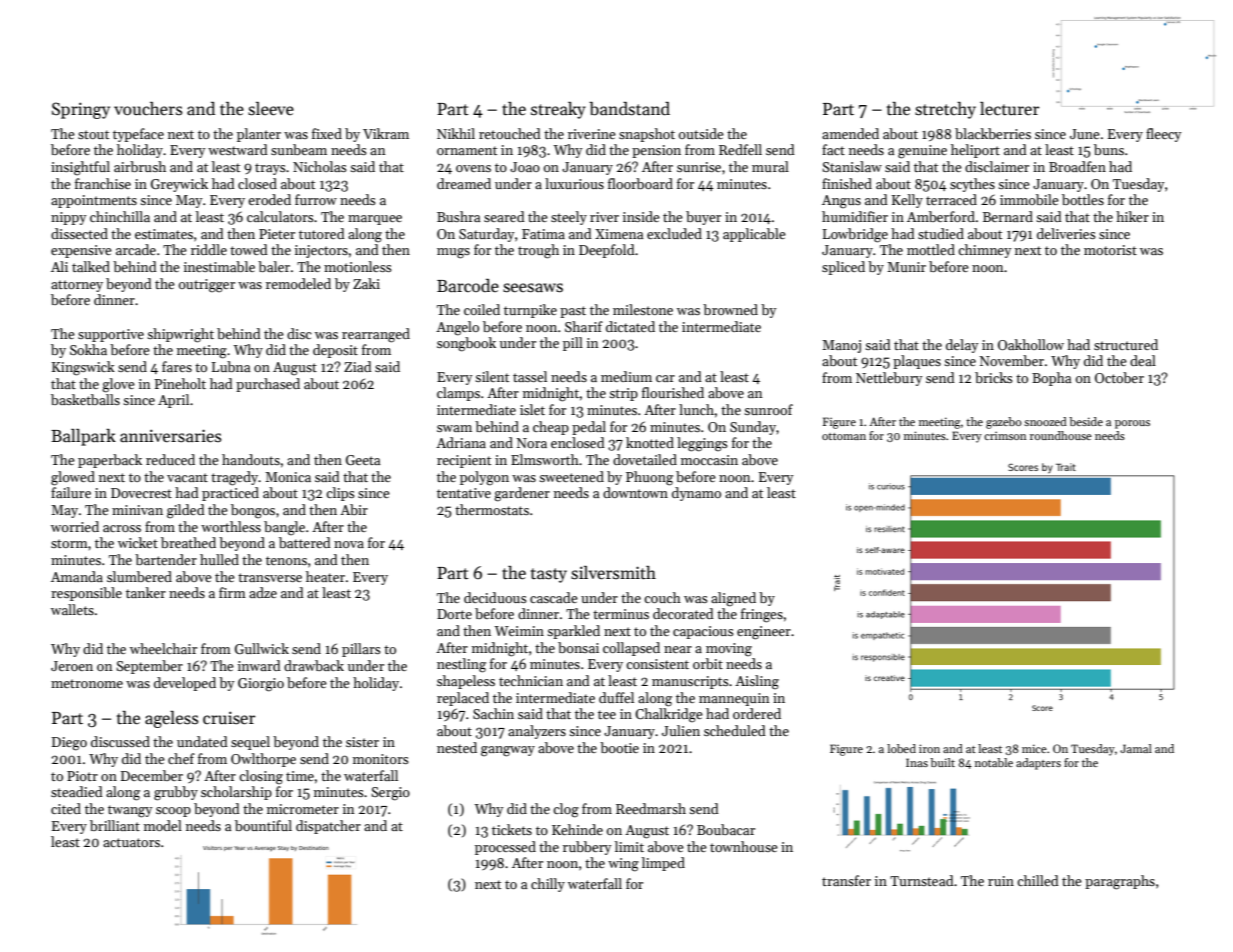 This screenshot has height=952, width=1233. What do you see at coordinates (709, 460) in the screenshot?
I see `moccasin` at bounding box center [709, 460].
